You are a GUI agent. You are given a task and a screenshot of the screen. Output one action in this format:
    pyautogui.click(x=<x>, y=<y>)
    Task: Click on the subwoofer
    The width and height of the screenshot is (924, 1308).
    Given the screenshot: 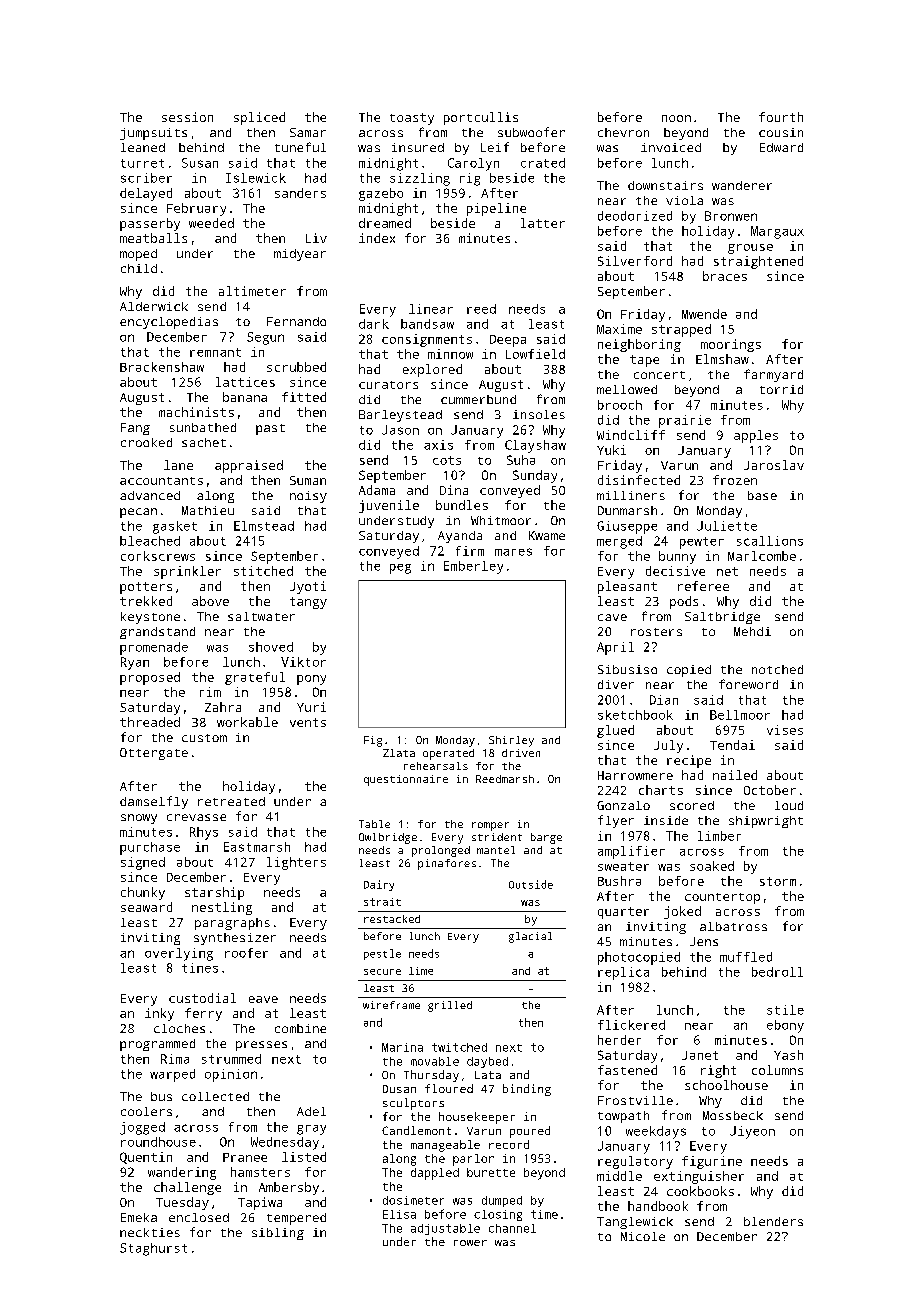 What is the action you would take?
    pyautogui.click(x=531, y=132)
